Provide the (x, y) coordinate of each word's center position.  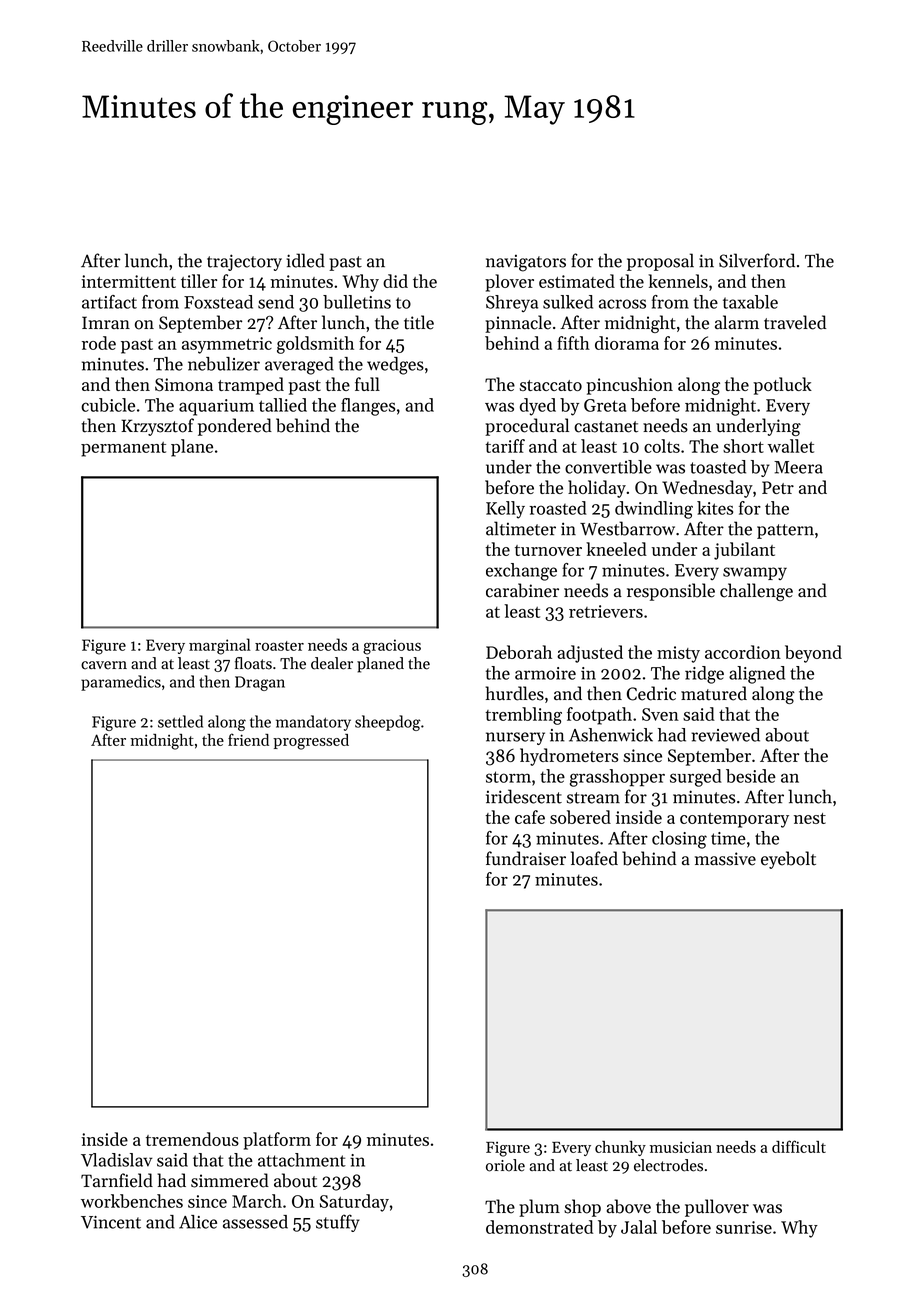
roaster (279, 646)
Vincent (111, 1222)
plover (509, 283)
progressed (311, 742)
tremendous (192, 1139)
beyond (813, 654)
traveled (795, 322)
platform (277, 1141)
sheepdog (388, 723)
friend (248, 739)
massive (725, 859)
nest (810, 818)
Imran (106, 322)
